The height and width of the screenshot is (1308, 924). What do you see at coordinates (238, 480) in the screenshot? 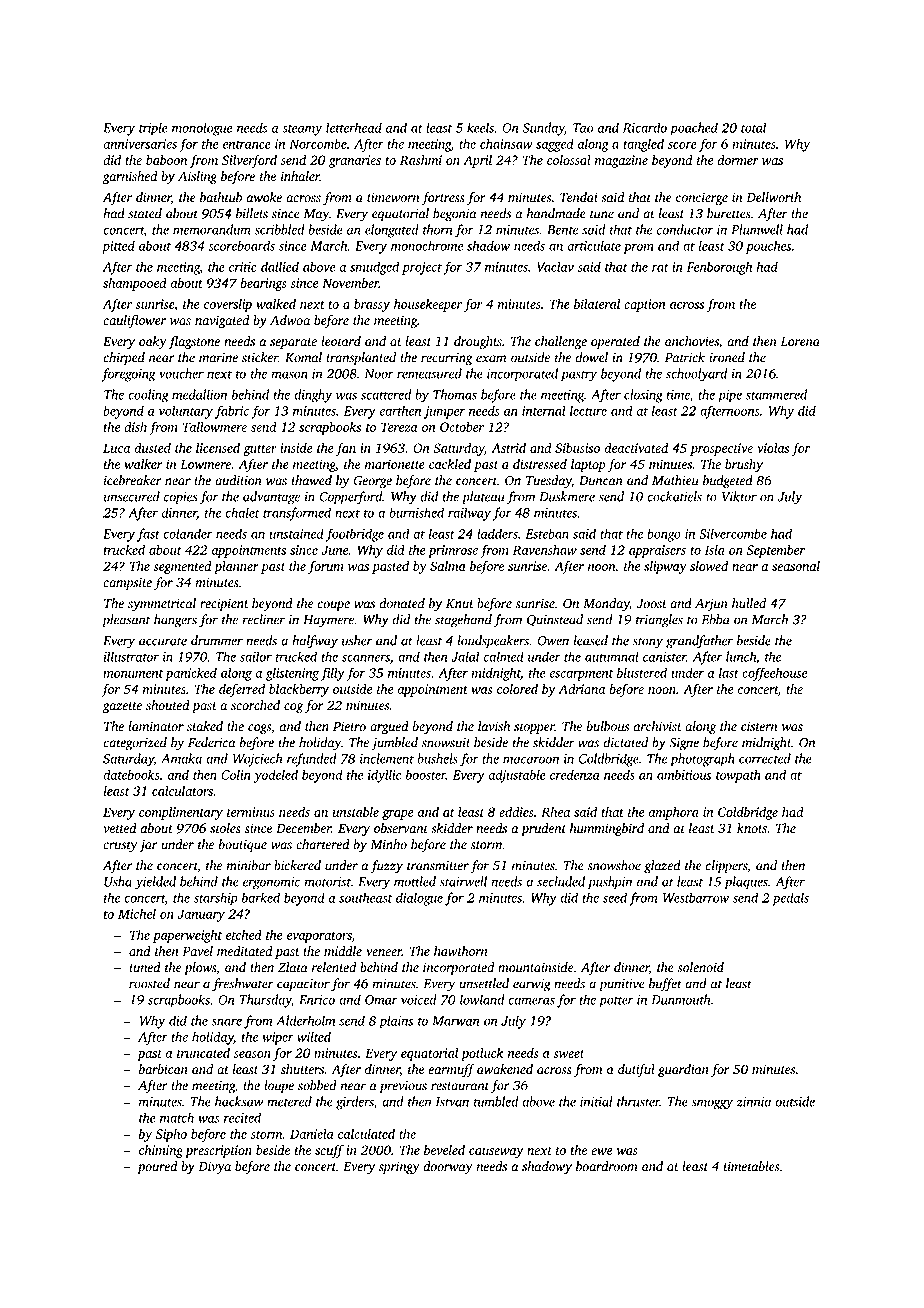
I see `audition` at bounding box center [238, 480].
